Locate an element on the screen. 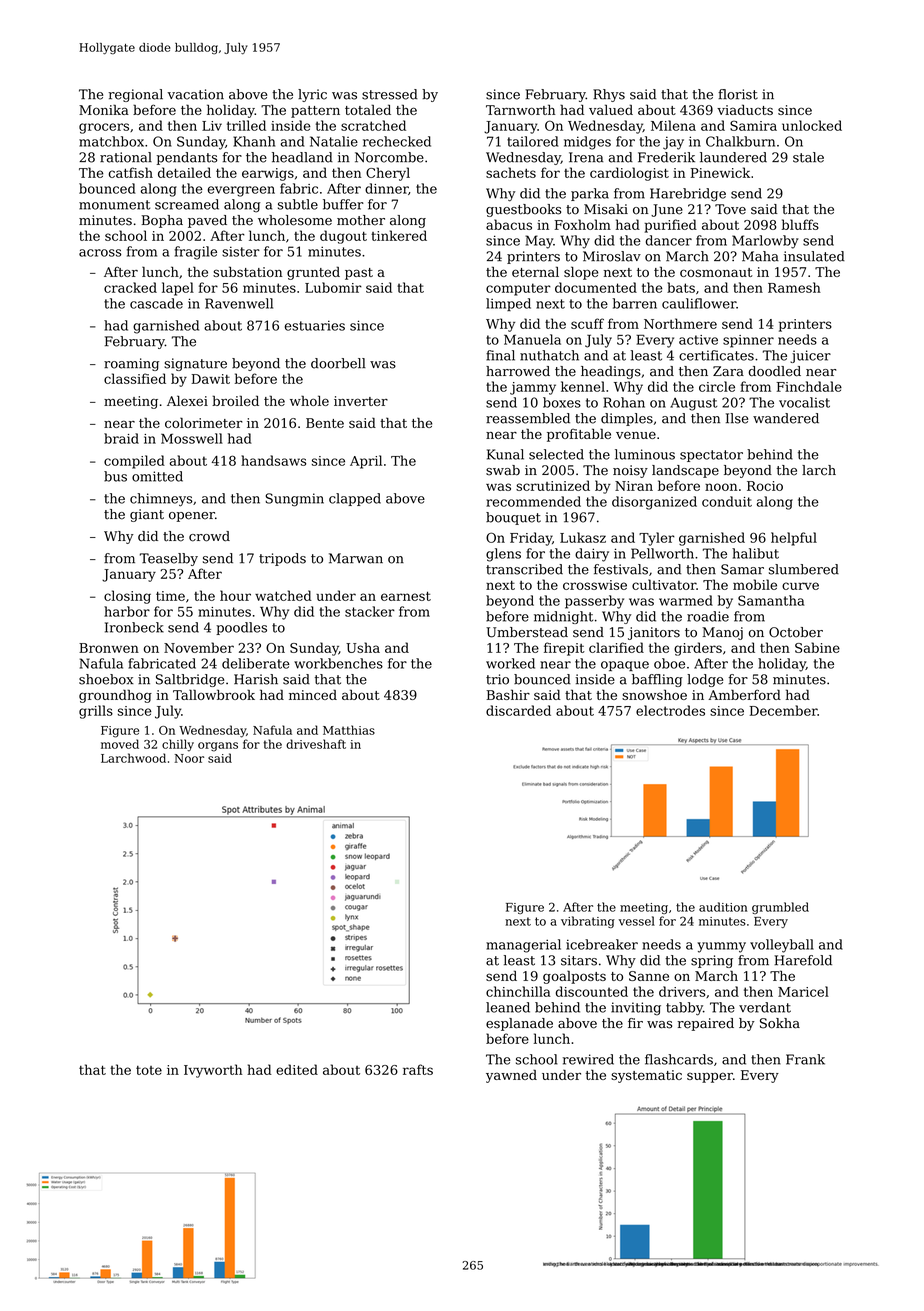 This screenshot has width=924, height=1311. glens is located at coordinates (503, 555).
